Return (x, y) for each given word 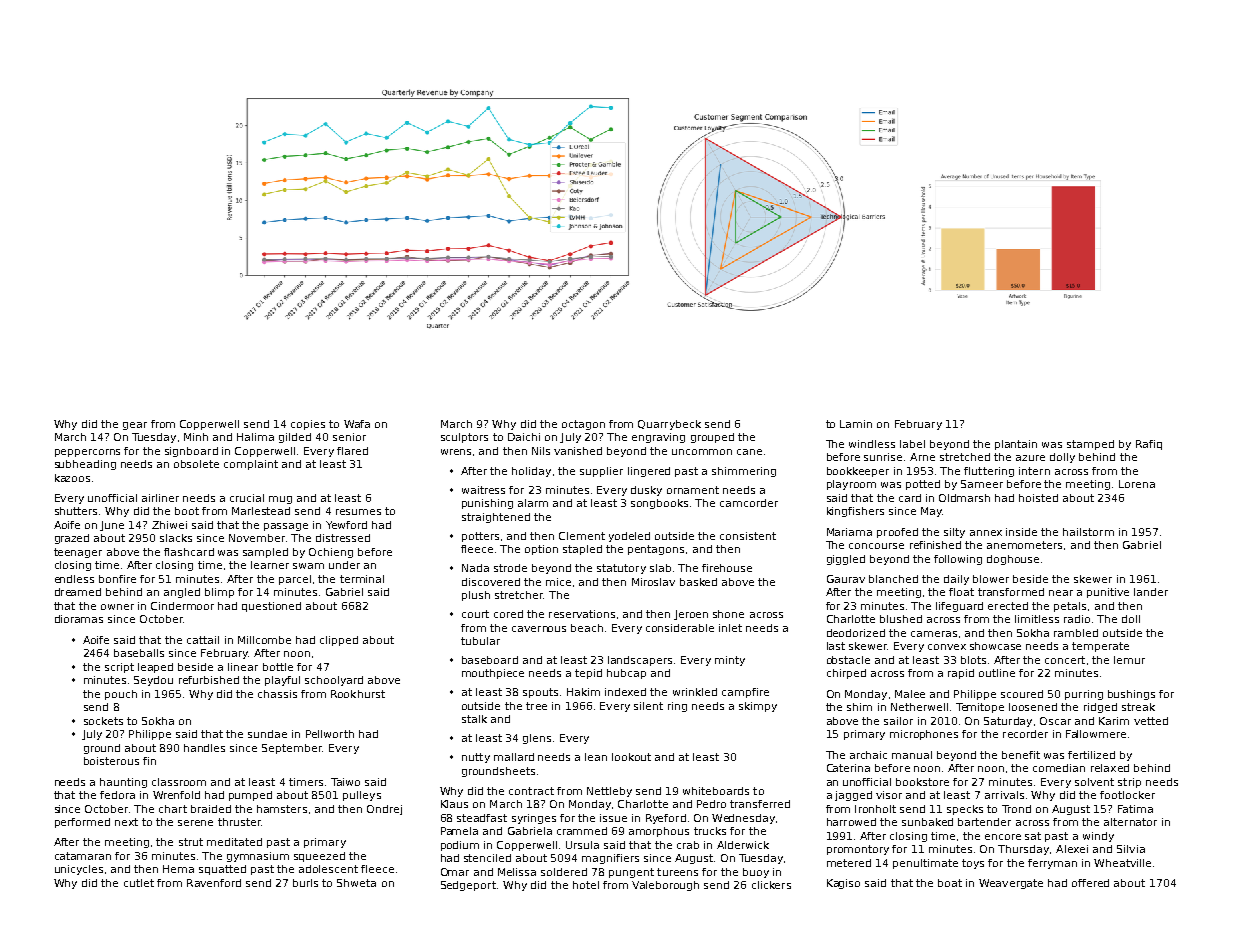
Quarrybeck (669, 425)
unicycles (79, 870)
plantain (1016, 445)
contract (531, 791)
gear (135, 426)
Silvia (1131, 849)
